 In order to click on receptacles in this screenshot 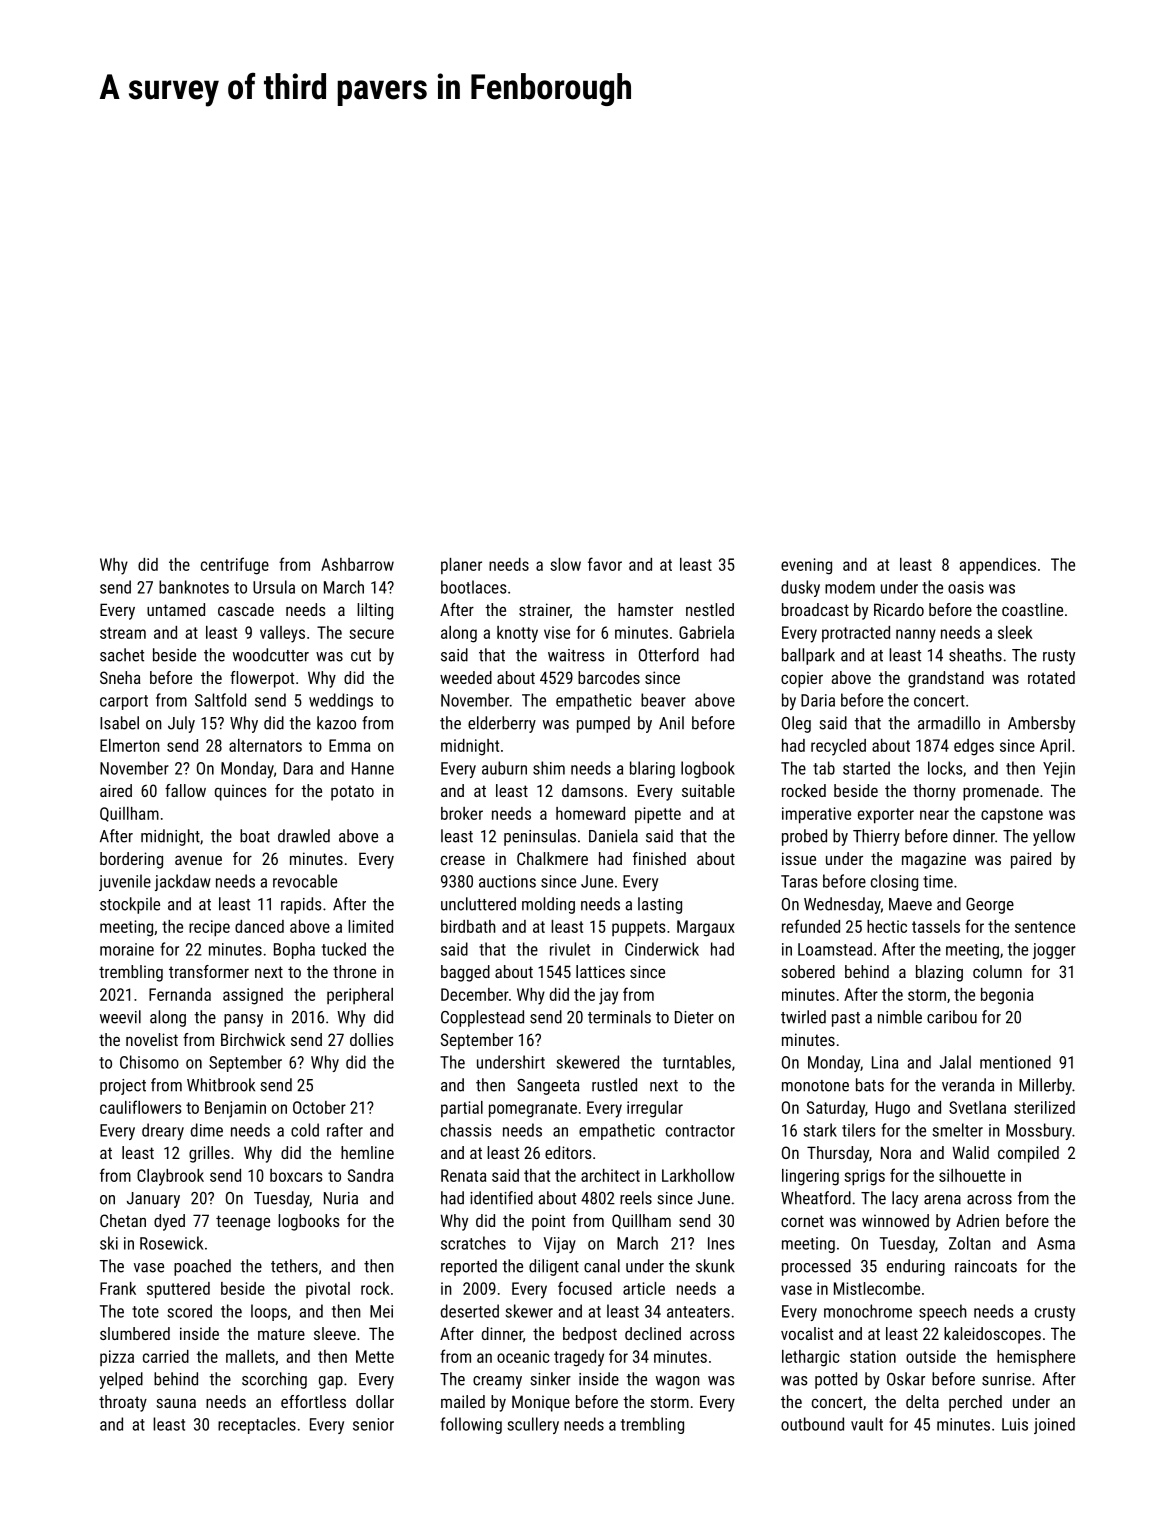, I will do `click(257, 1425)`.
